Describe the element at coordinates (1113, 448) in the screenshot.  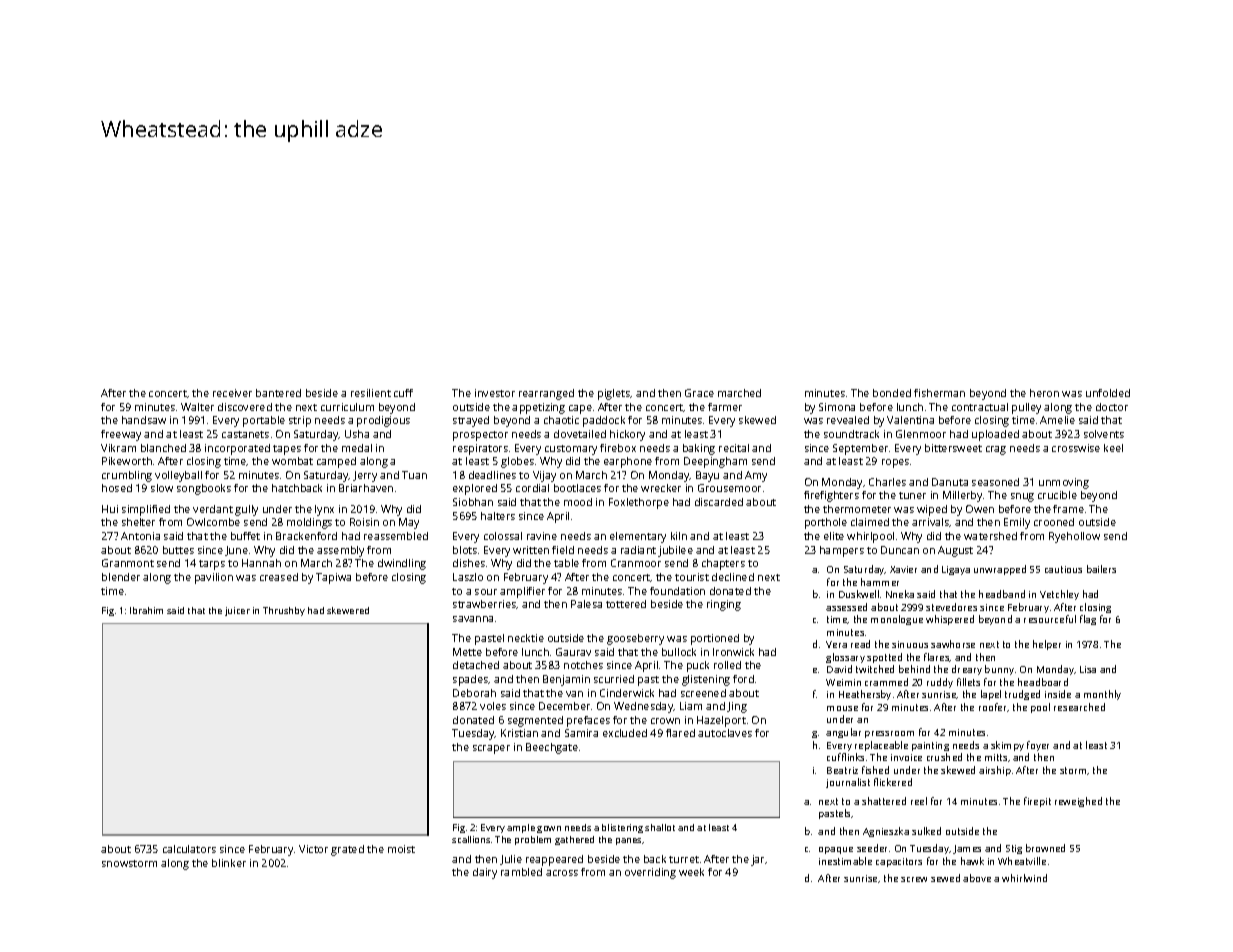
I see `keel` at that location.
